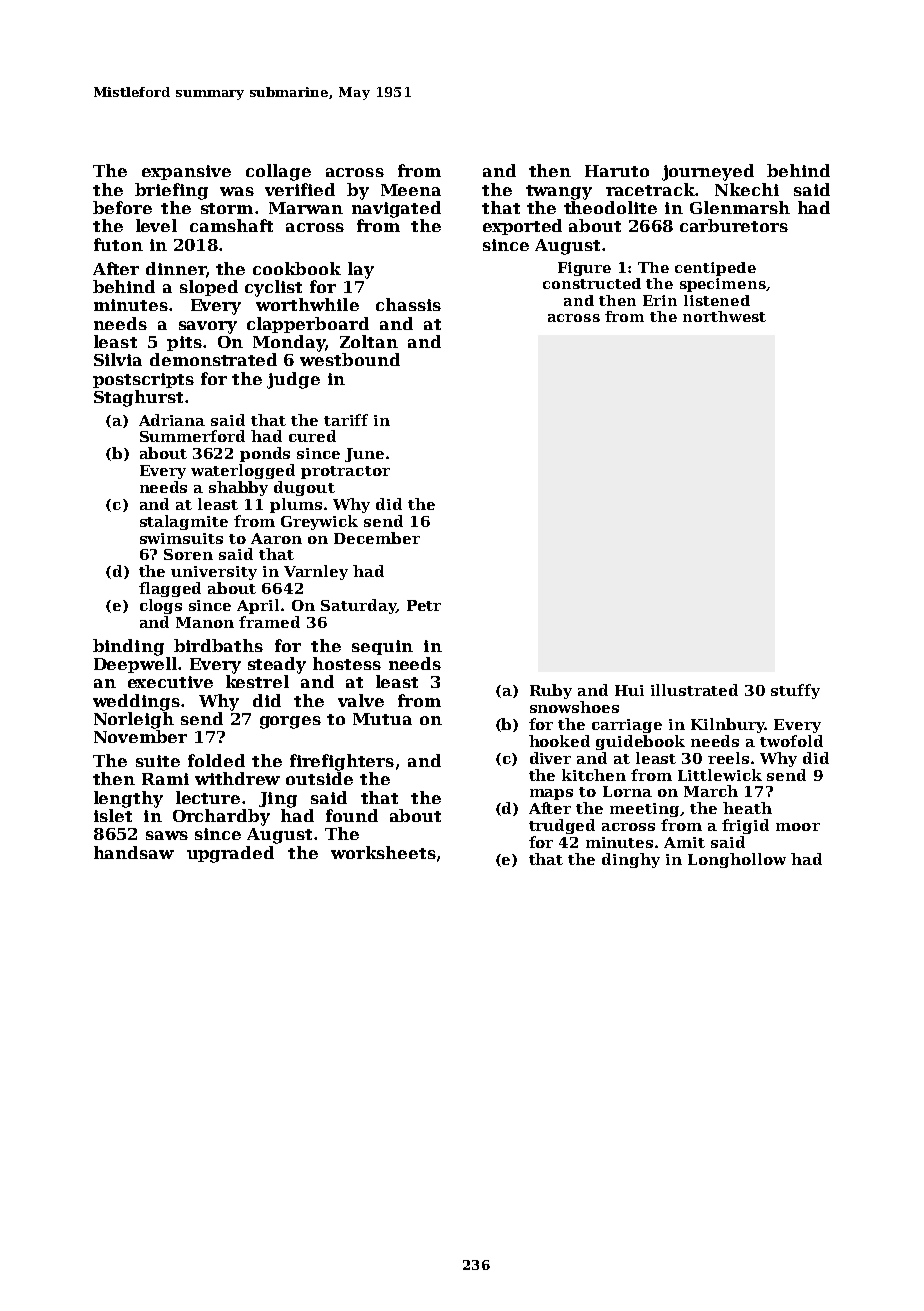 This document has height=1311, width=924. I want to click on Meena, so click(411, 190).
